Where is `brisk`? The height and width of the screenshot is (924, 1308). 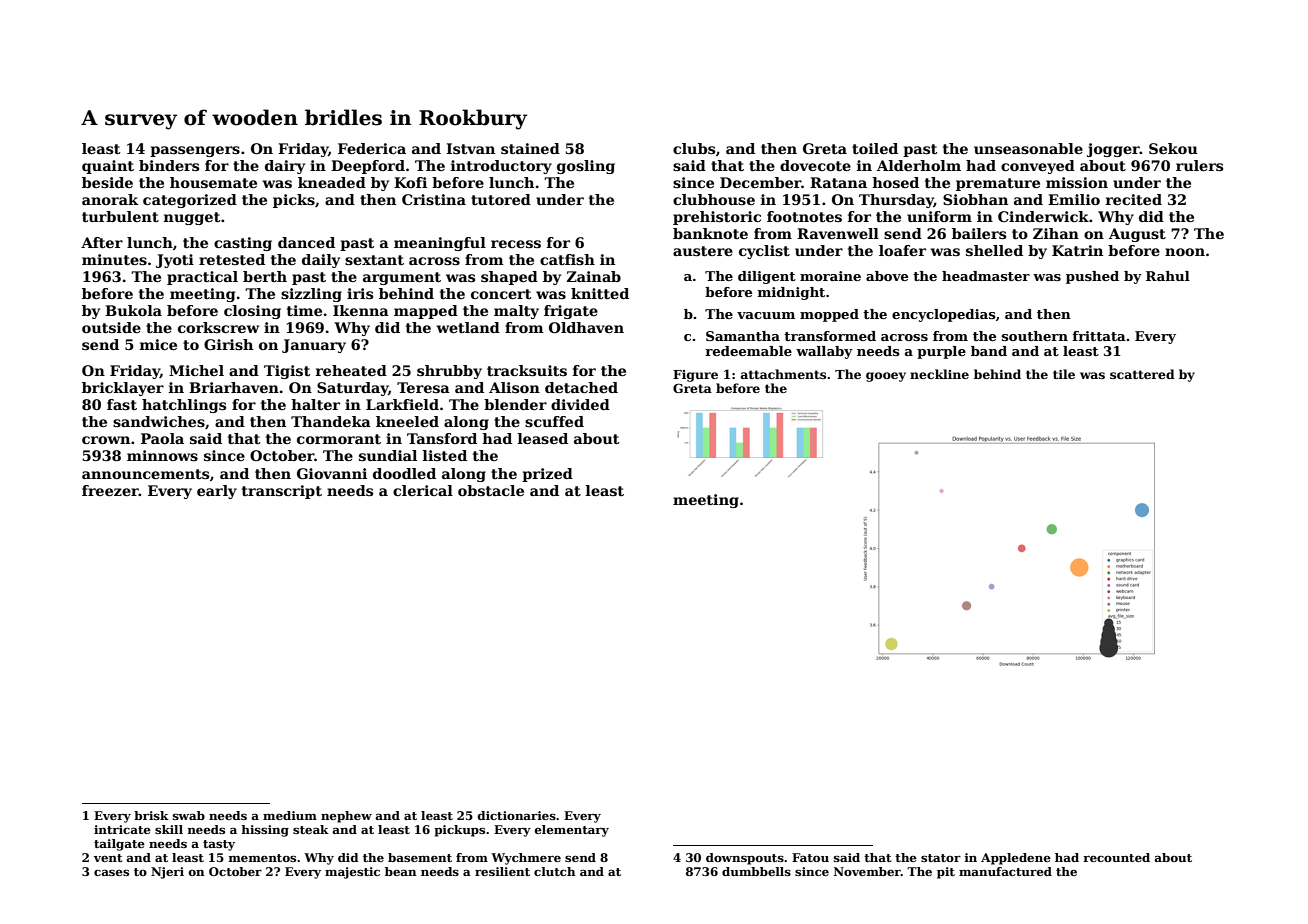
brisk is located at coordinates (151, 815).
